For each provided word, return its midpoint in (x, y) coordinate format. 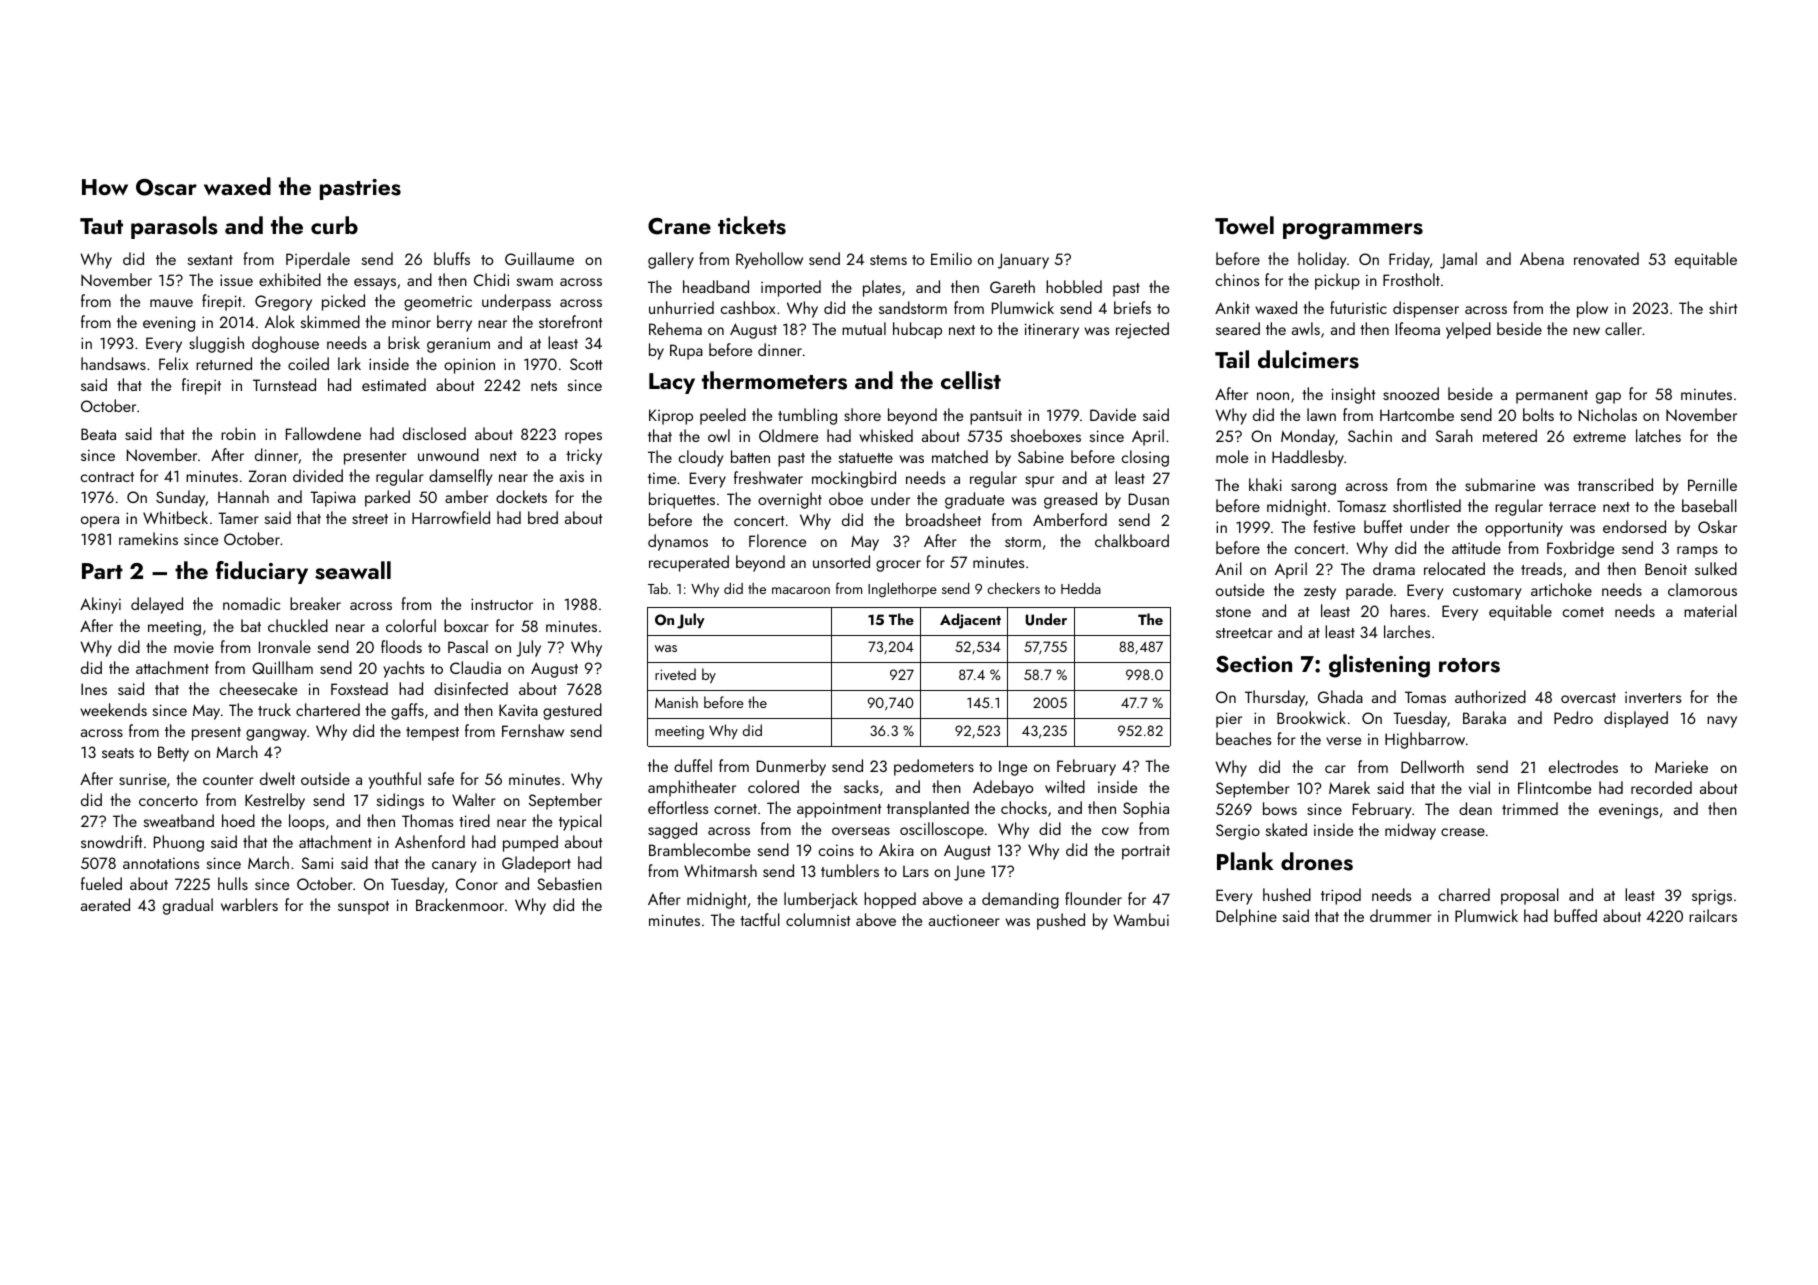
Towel (1244, 225)
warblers (249, 904)
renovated (1606, 258)
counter (228, 780)
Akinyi (100, 605)
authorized (1490, 696)
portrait (1146, 852)
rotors (1469, 665)
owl (719, 435)
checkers (1013, 588)
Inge (1013, 768)
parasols (174, 227)
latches (1658, 435)
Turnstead (284, 384)
